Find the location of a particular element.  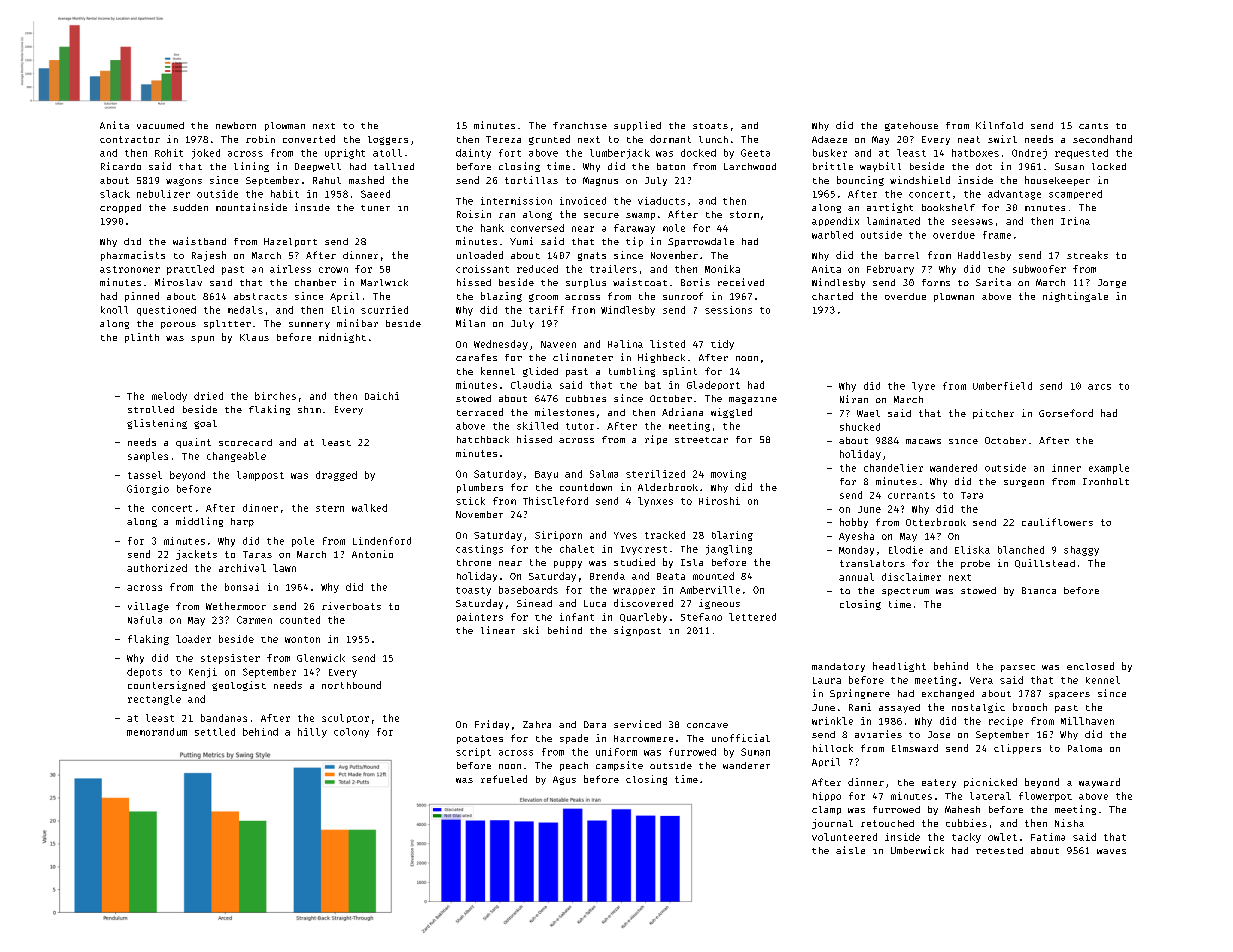

scampered is located at coordinates (1075, 194).
